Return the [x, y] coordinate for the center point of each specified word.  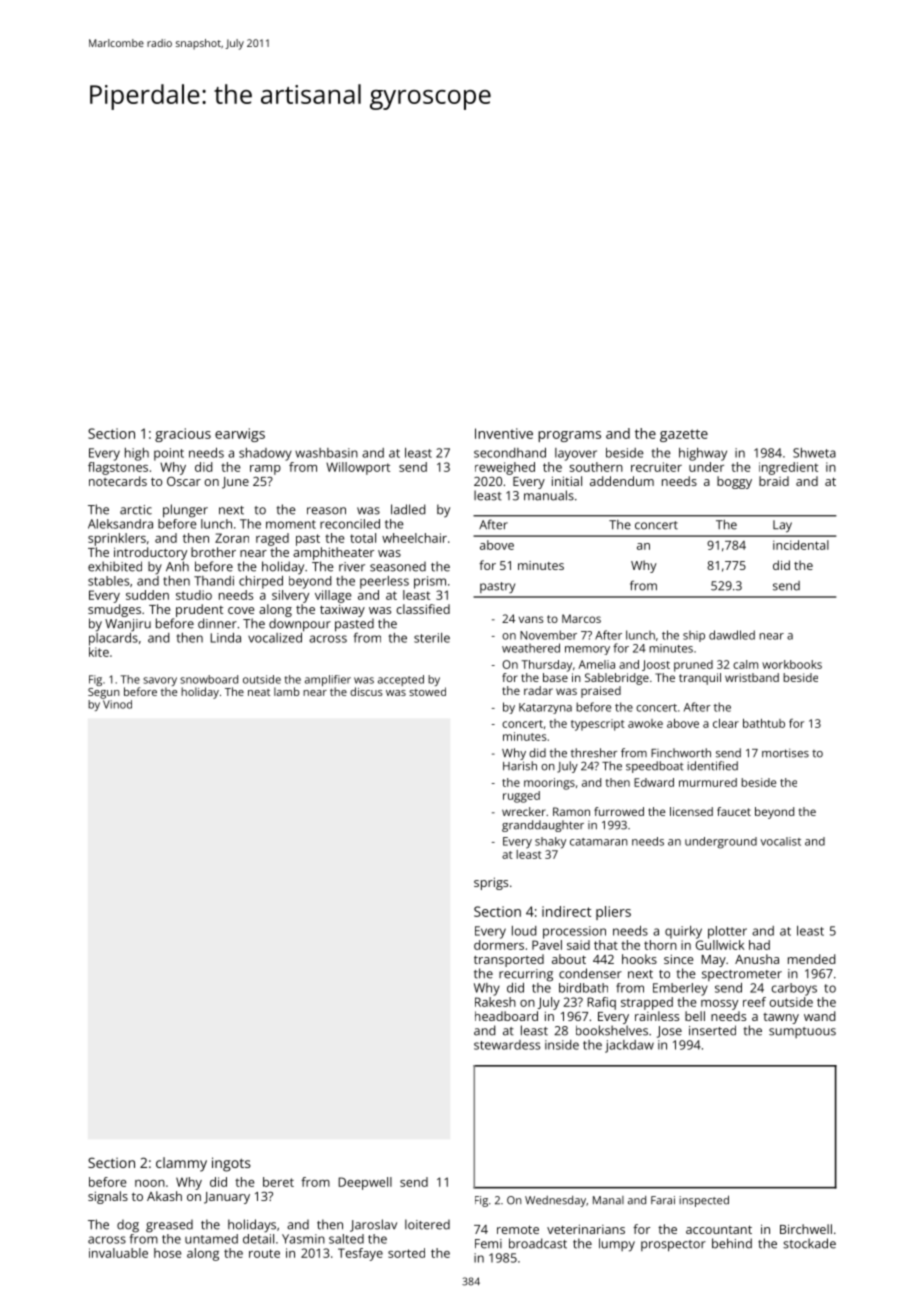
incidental [801, 545]
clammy [181, 1164]
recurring [526, 975]
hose [167, 1253]
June [235, 483]
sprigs [491, 883]
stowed [427, 691]
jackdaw [629, 1046]
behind [732, 1243]
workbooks [792, 664]
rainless [657, 1016]
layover [576, 454]
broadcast [538, 1243]
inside [562, 1045]
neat [259, 692]
